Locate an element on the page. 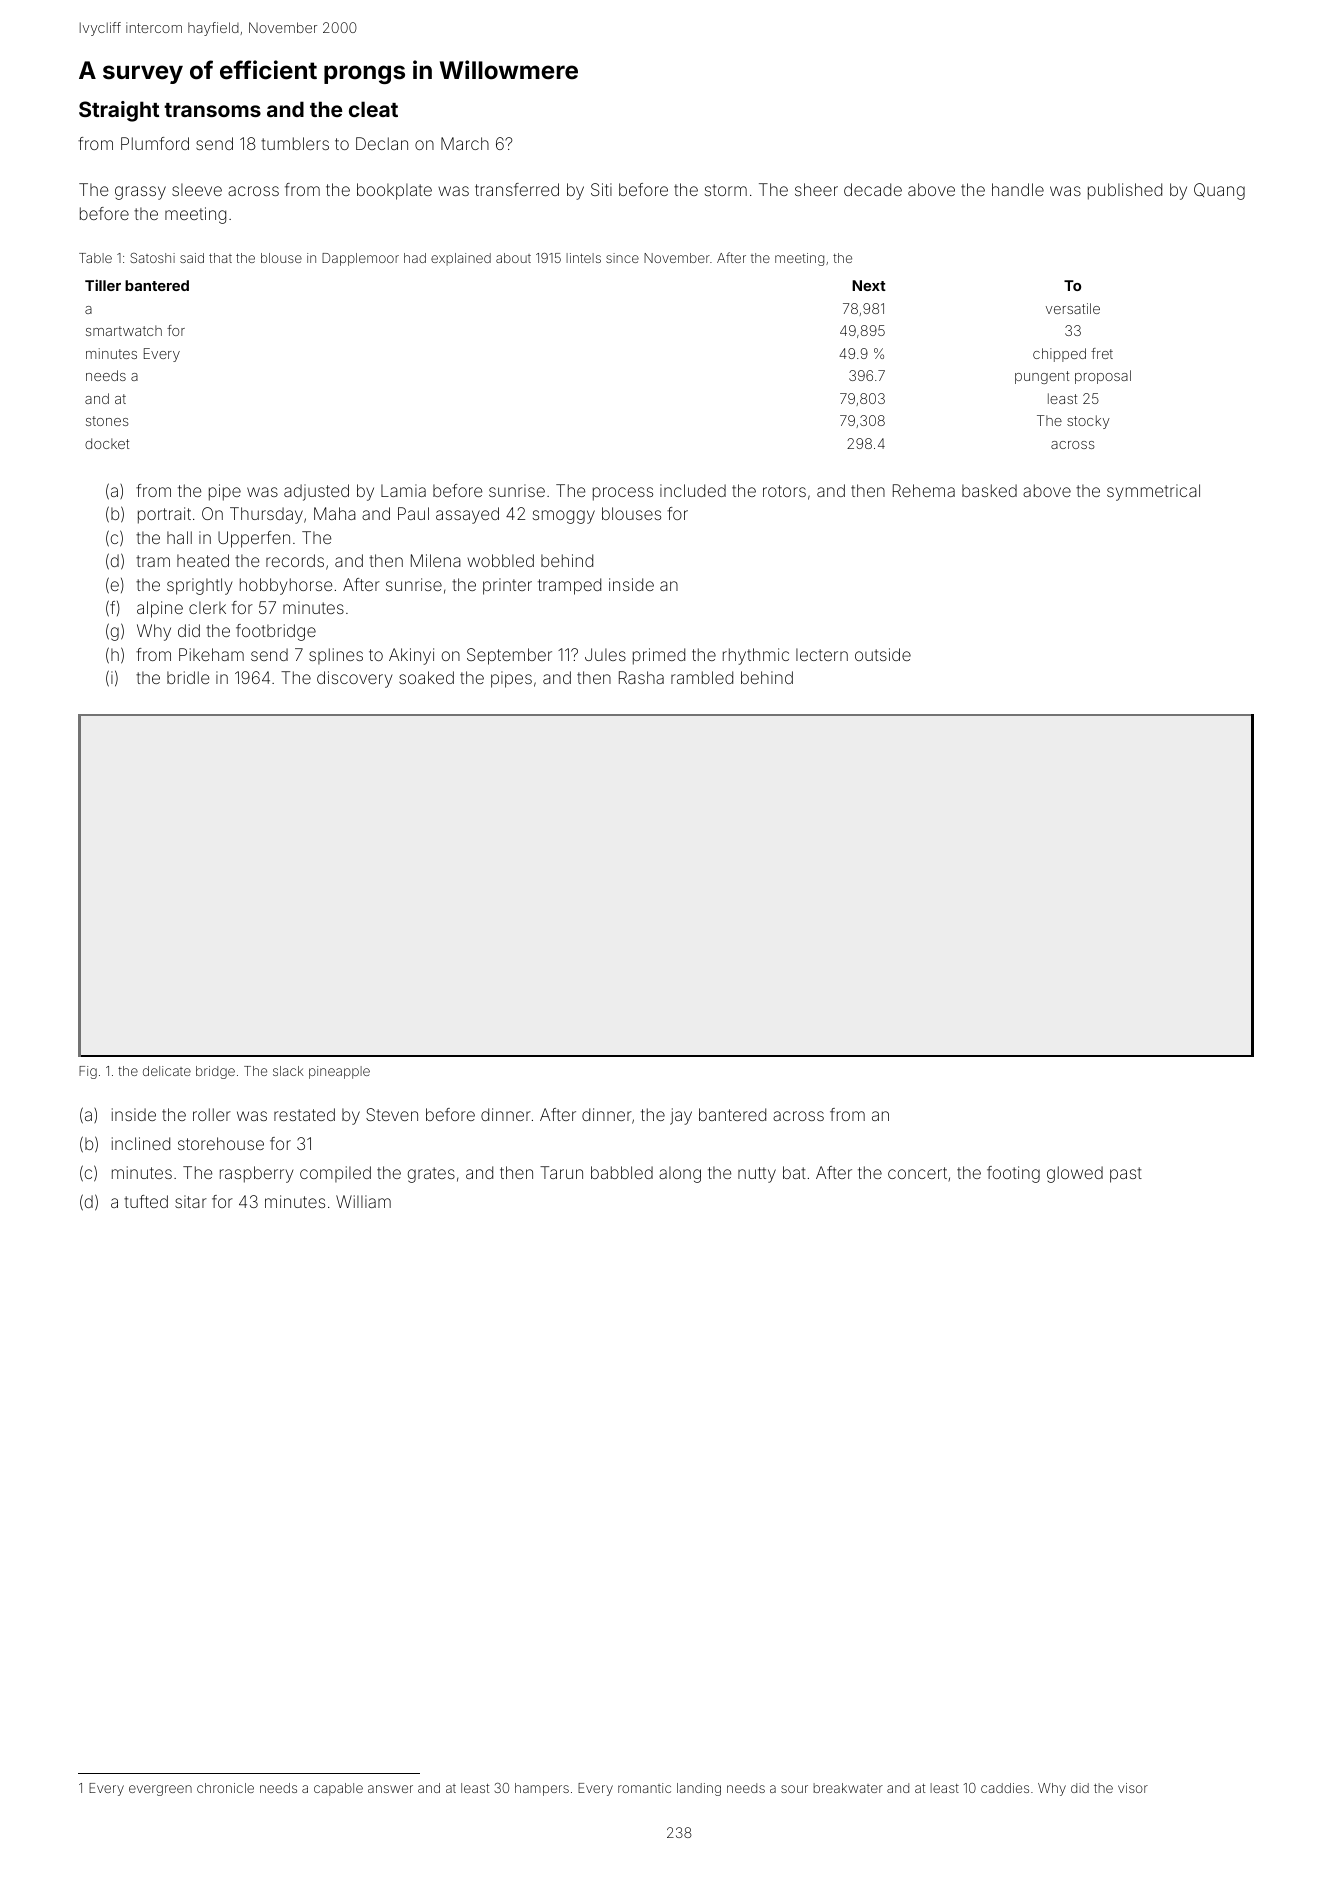 The image size is (1332, 1883). Fig is located at coordinates (88, 1072).
